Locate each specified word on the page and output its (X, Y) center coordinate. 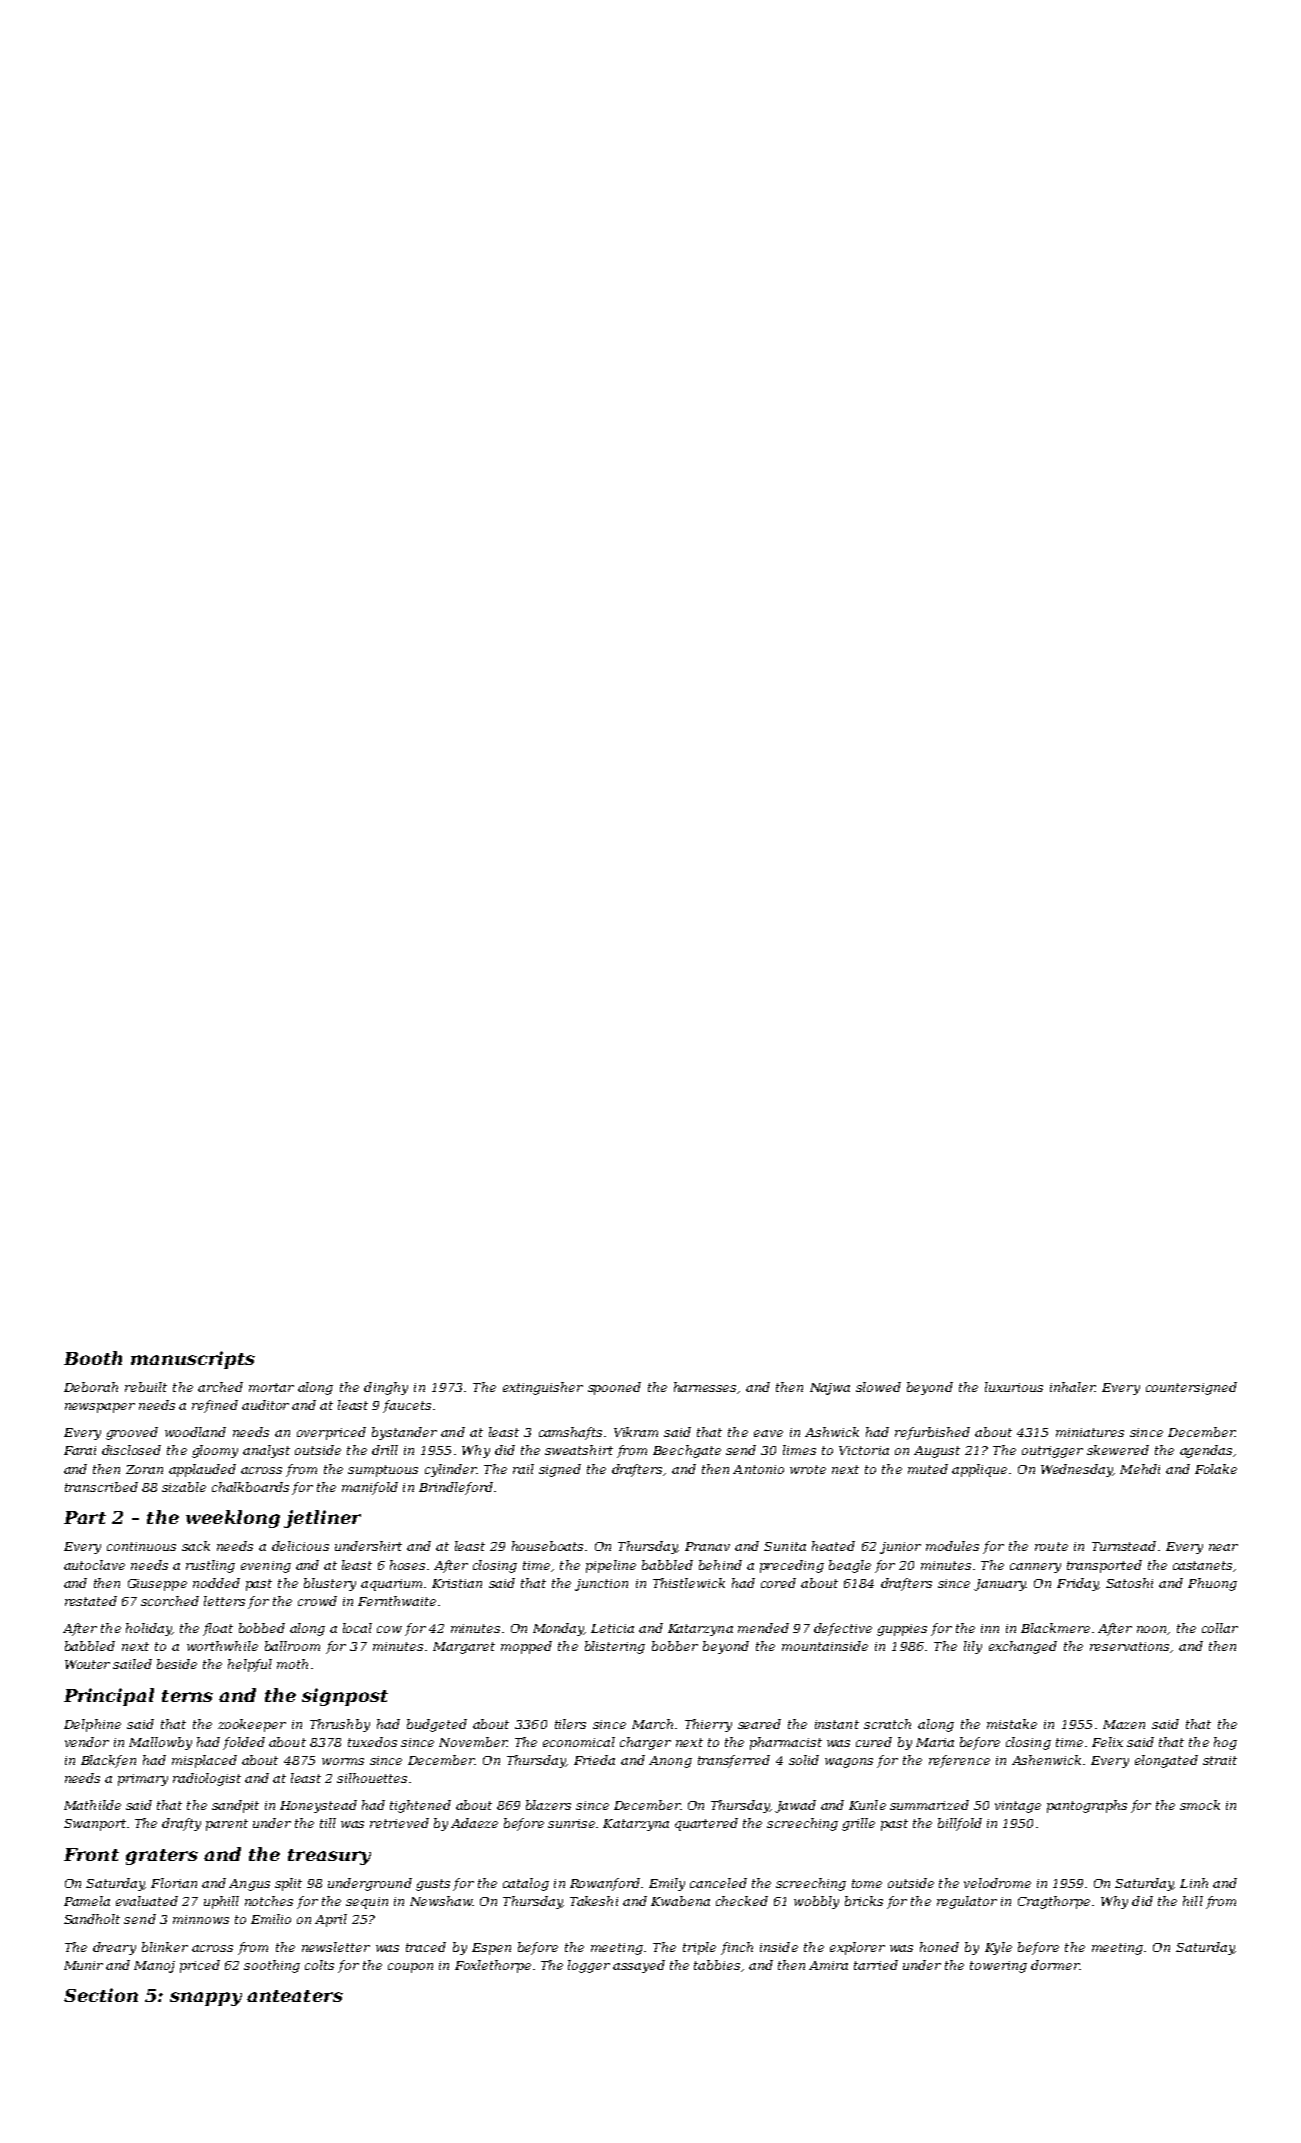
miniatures (1090, 1432)
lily (973, 1647)
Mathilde (92, 1805)
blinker (165, 1947)
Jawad (795, 1806)
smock (1200, 1805)
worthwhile (222, 1646)
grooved (132, 1433)
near (1223, 1547)
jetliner (322, 1519)
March (652, 1724)
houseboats (547, 1546)
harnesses (705, 1387)
